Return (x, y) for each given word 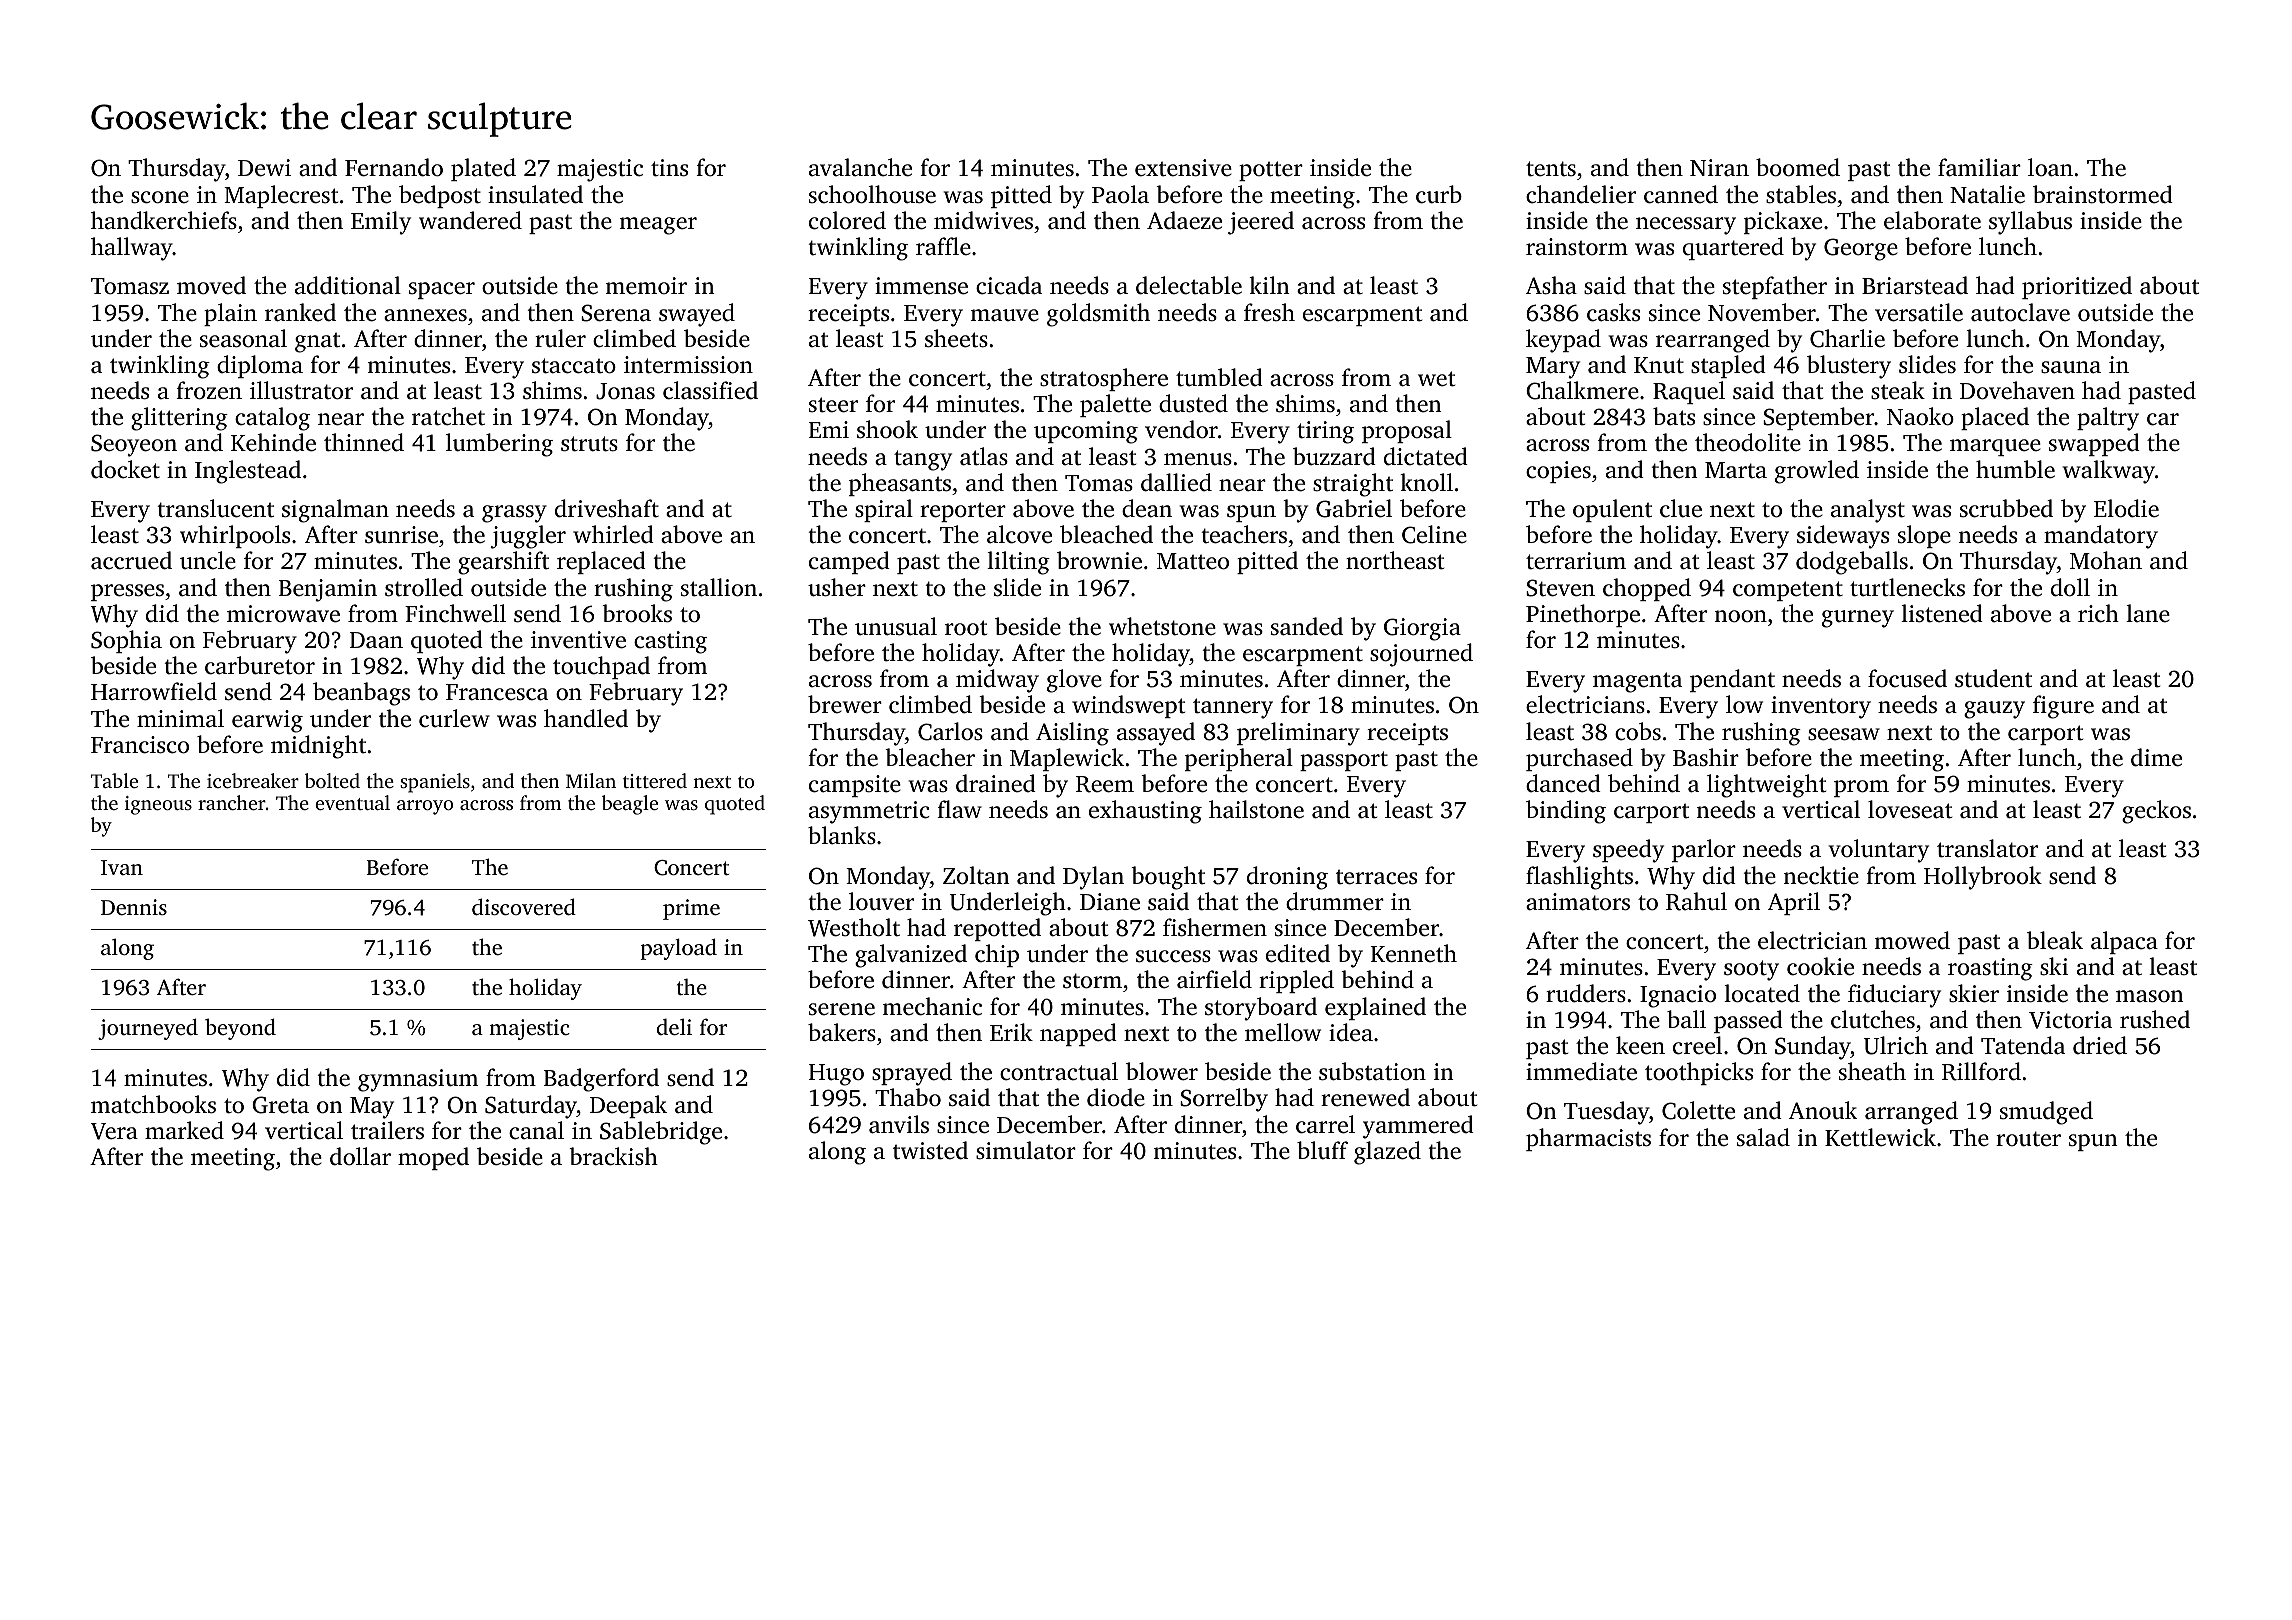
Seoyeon (134, 445)
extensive (1183, 168)
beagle (630, 805)
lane (2148, 613)
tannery (1233, 708)
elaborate (1932, 220)
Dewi (264, 168)
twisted (930, 1150)
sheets (956, 338)
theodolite (1748, 442)
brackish (613, 1156)
